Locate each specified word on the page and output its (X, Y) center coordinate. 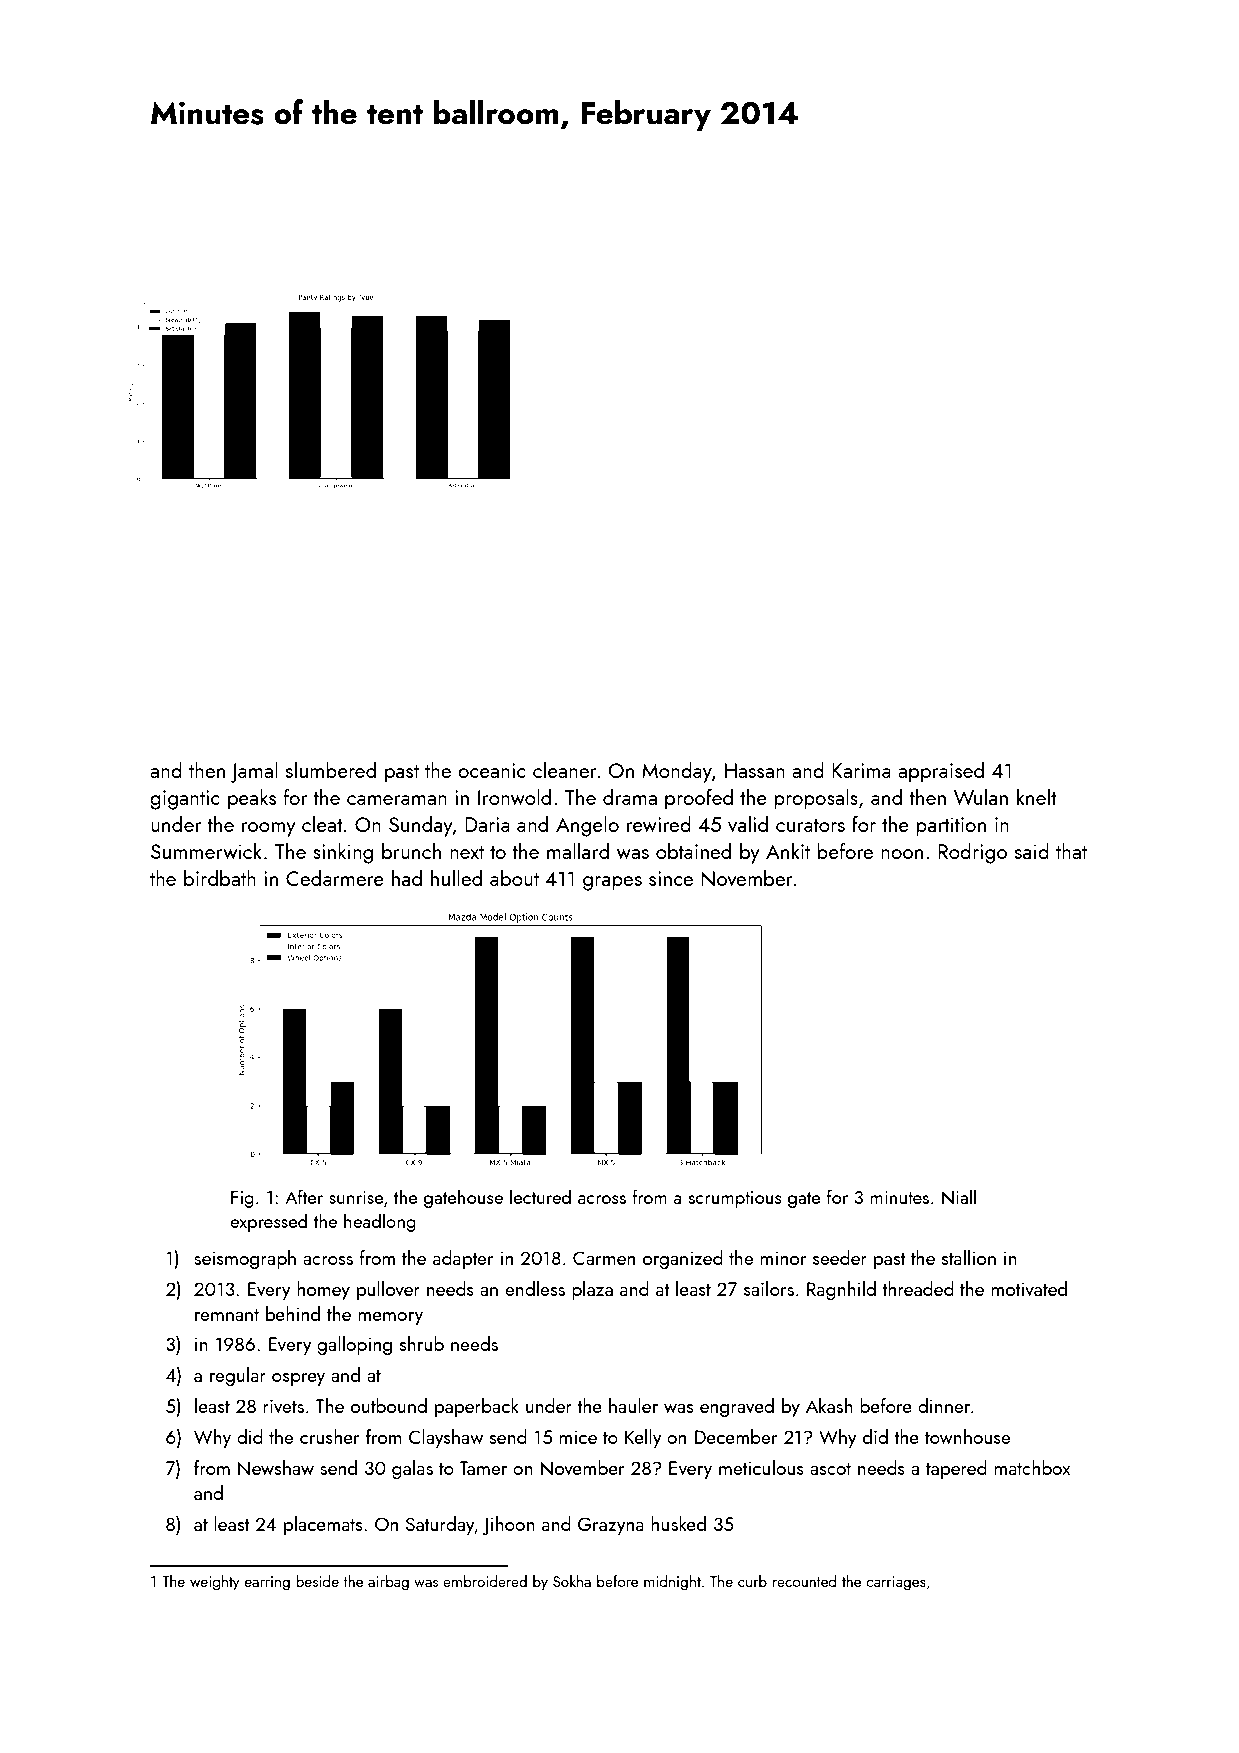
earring (267, 1583)
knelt (1037, 797)
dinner (944, 1405)
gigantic (185, 800)
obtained (693, 851)
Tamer (483, 1468)
